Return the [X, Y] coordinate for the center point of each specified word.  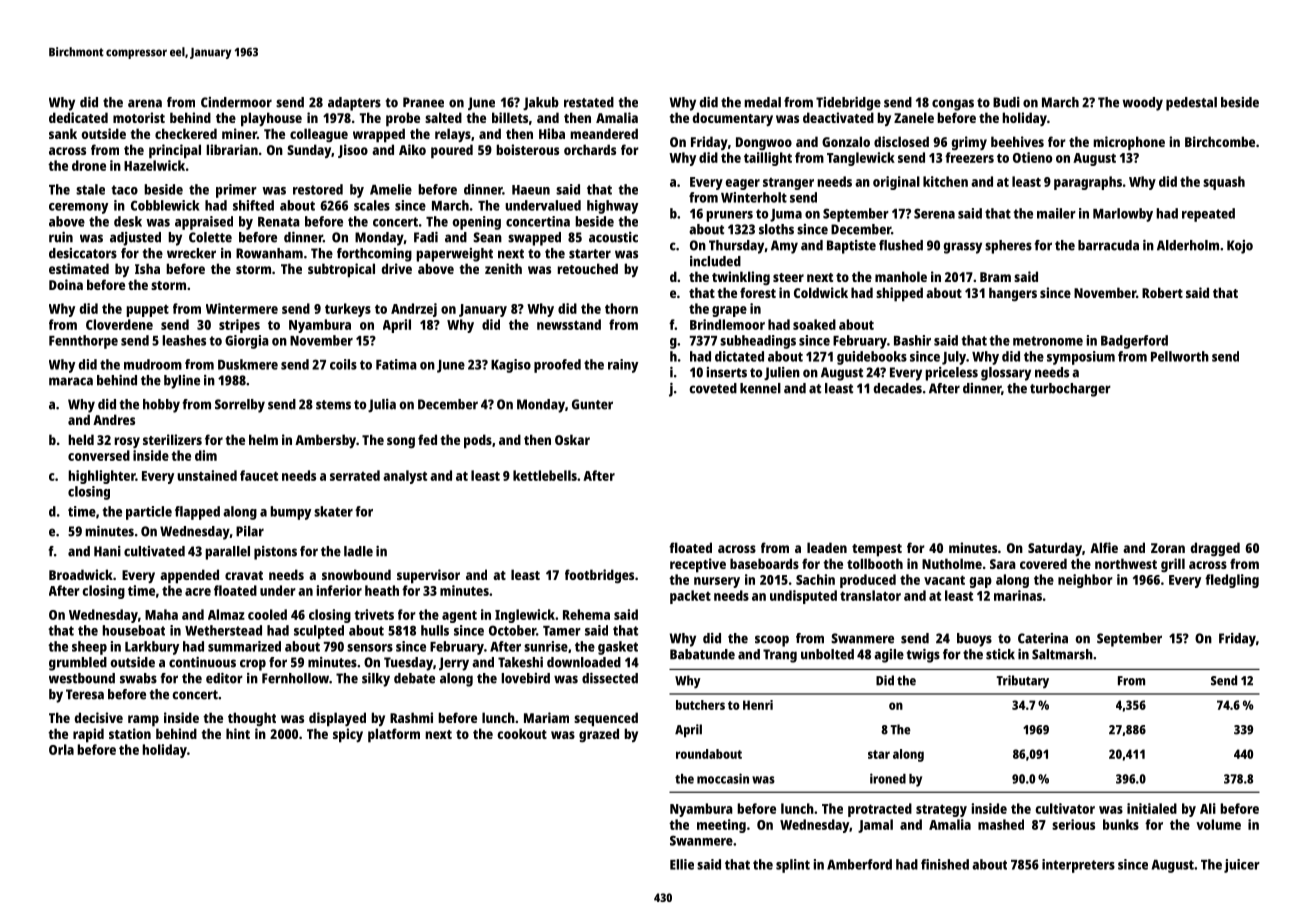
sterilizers [172, 439]
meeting [721, 826]
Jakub [541, 104]
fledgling [1232, 581]
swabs [138, 678]
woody [1143, 104]
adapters [354, 104]
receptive [698, 565]
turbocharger [1070, 390]
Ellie [682, 864]
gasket [618, 648]
